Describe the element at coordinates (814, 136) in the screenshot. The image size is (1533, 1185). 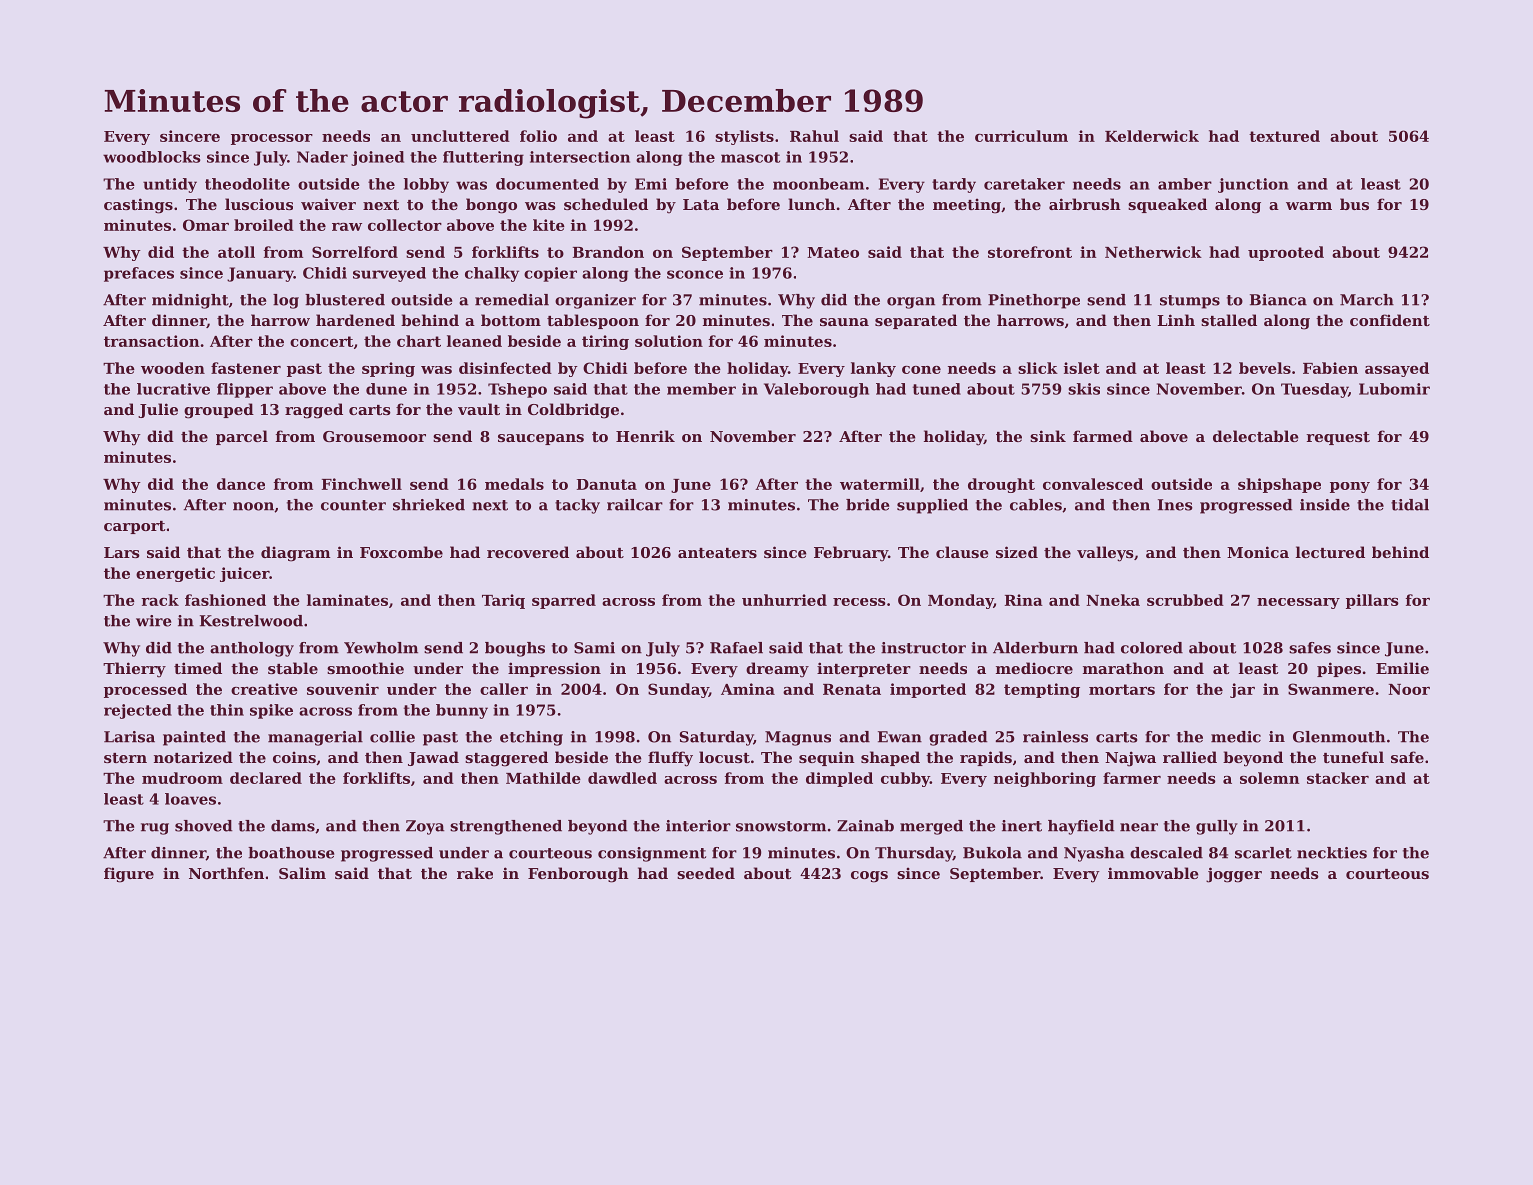
I see `Rahul` at that location.
